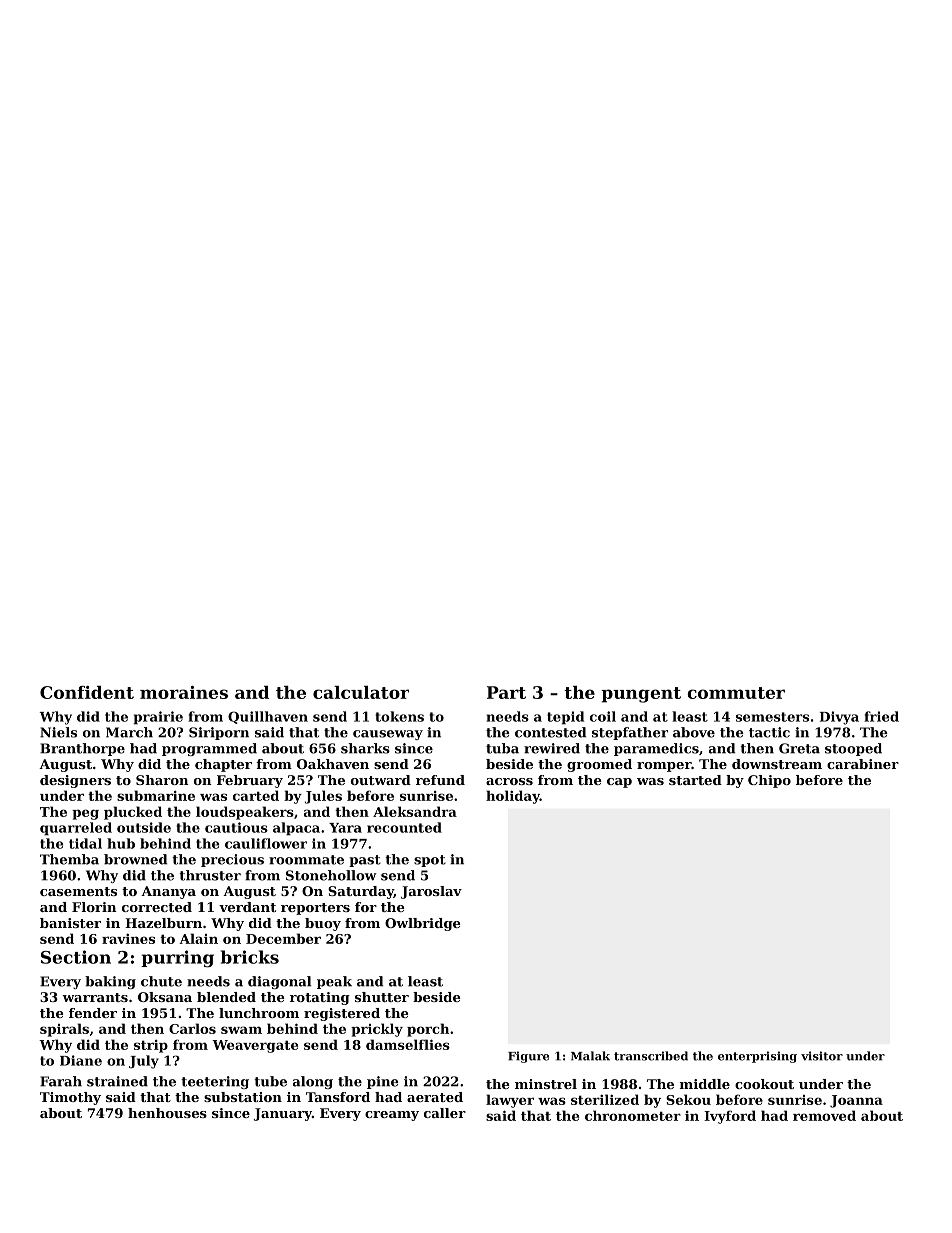 This image has width=952, height=1233. I want to click on henhouses, so click(167, 1113).
